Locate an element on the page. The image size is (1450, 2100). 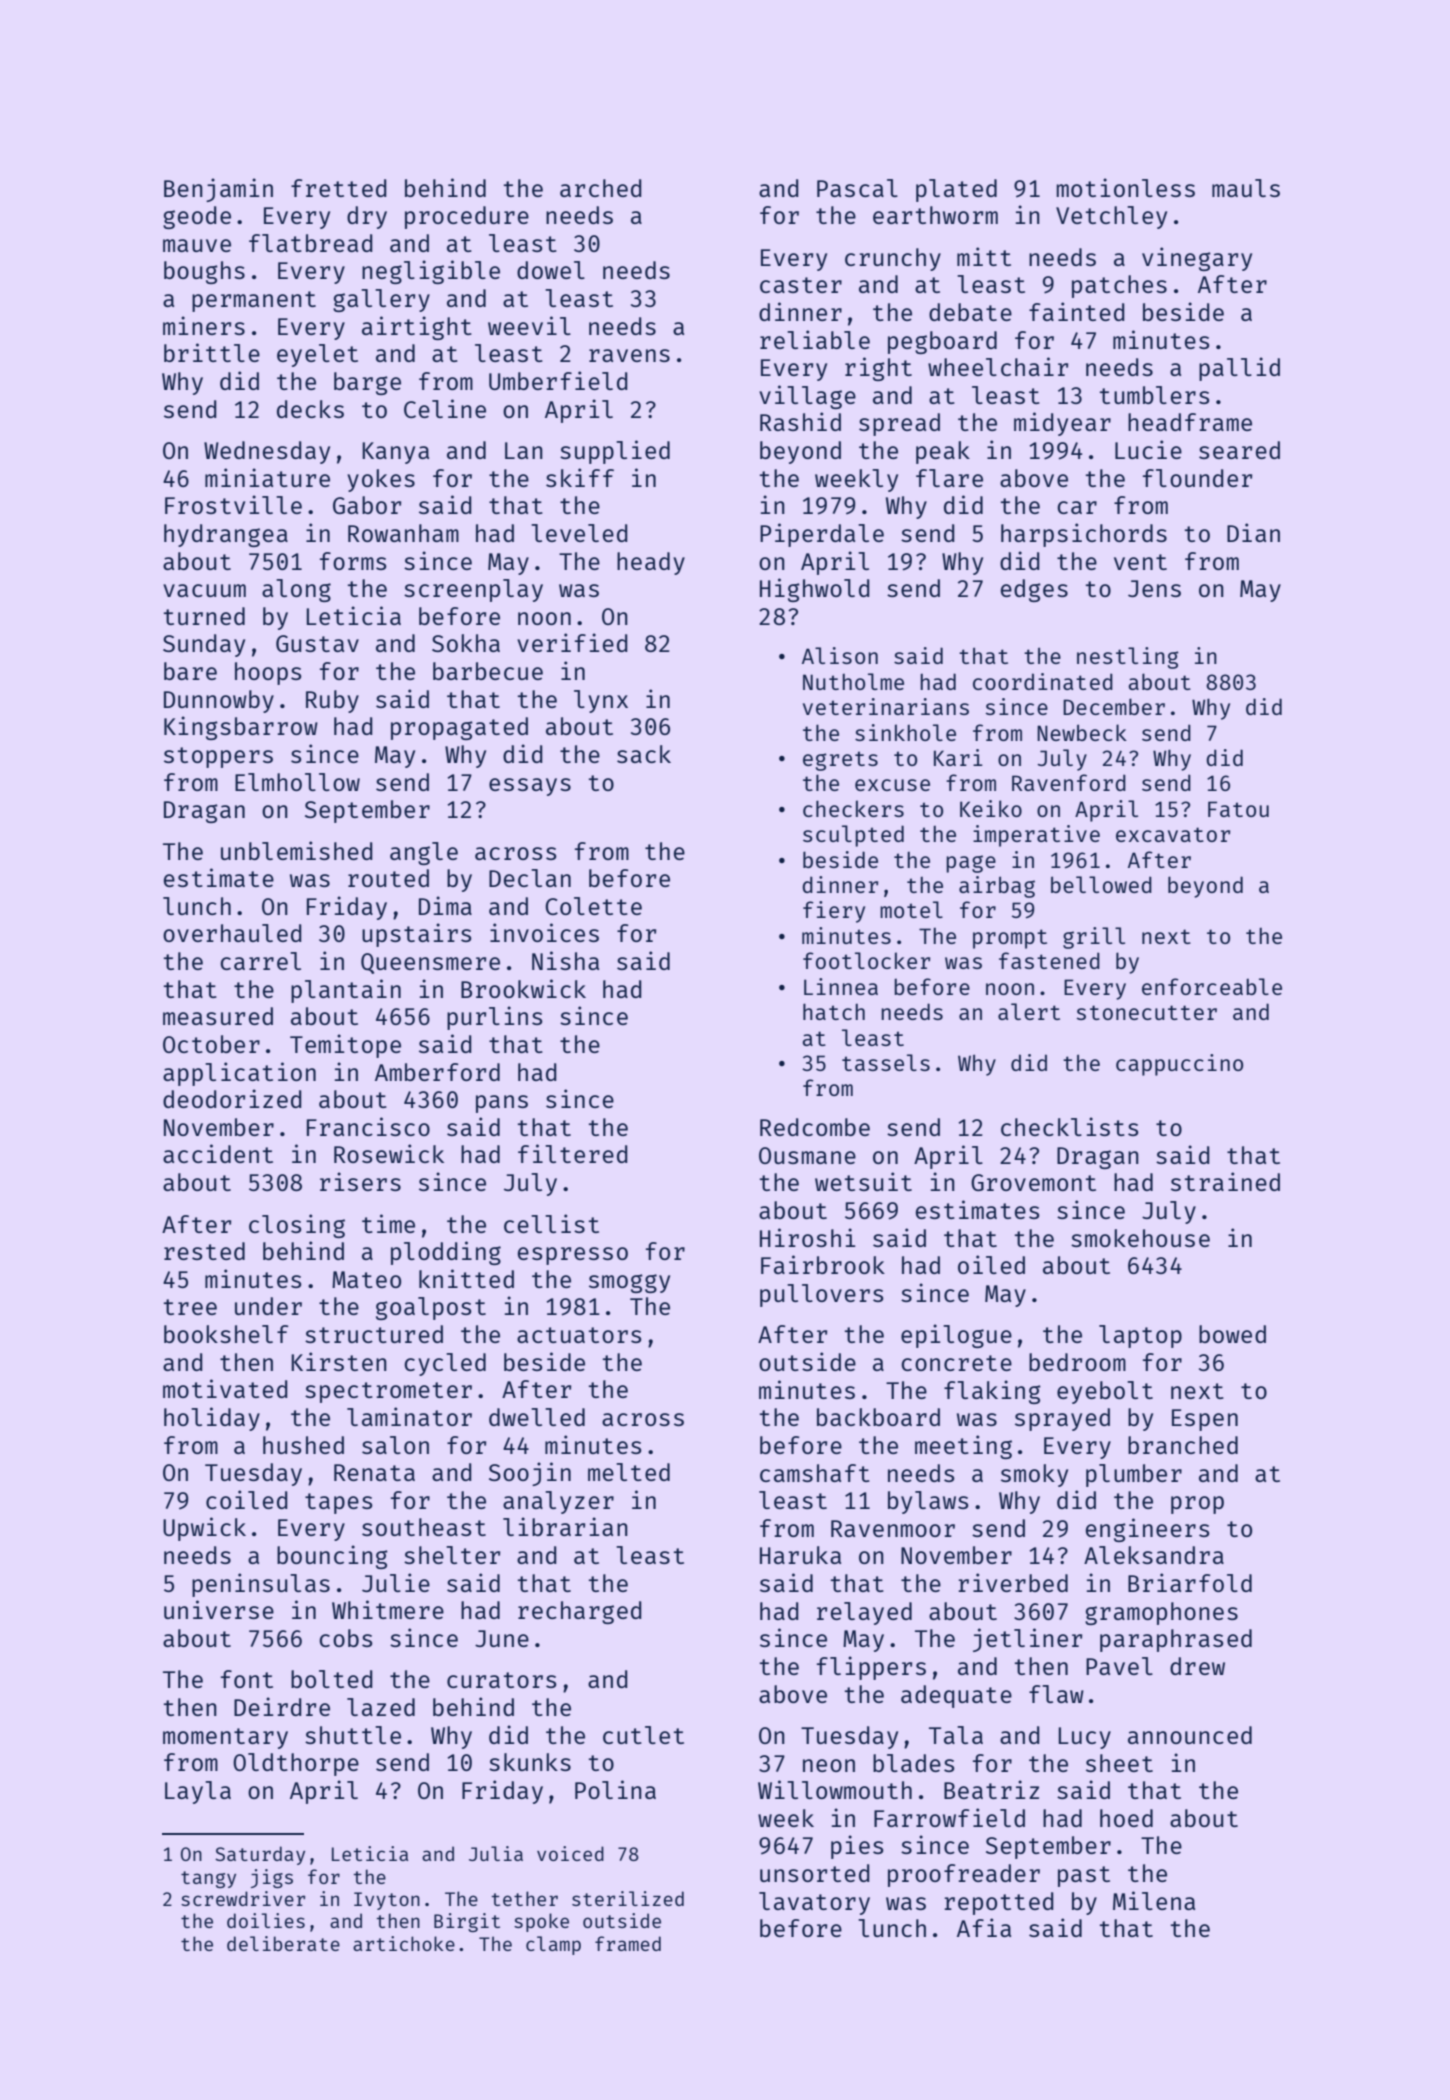
bowed is located at coordinates (1232, 1334).
